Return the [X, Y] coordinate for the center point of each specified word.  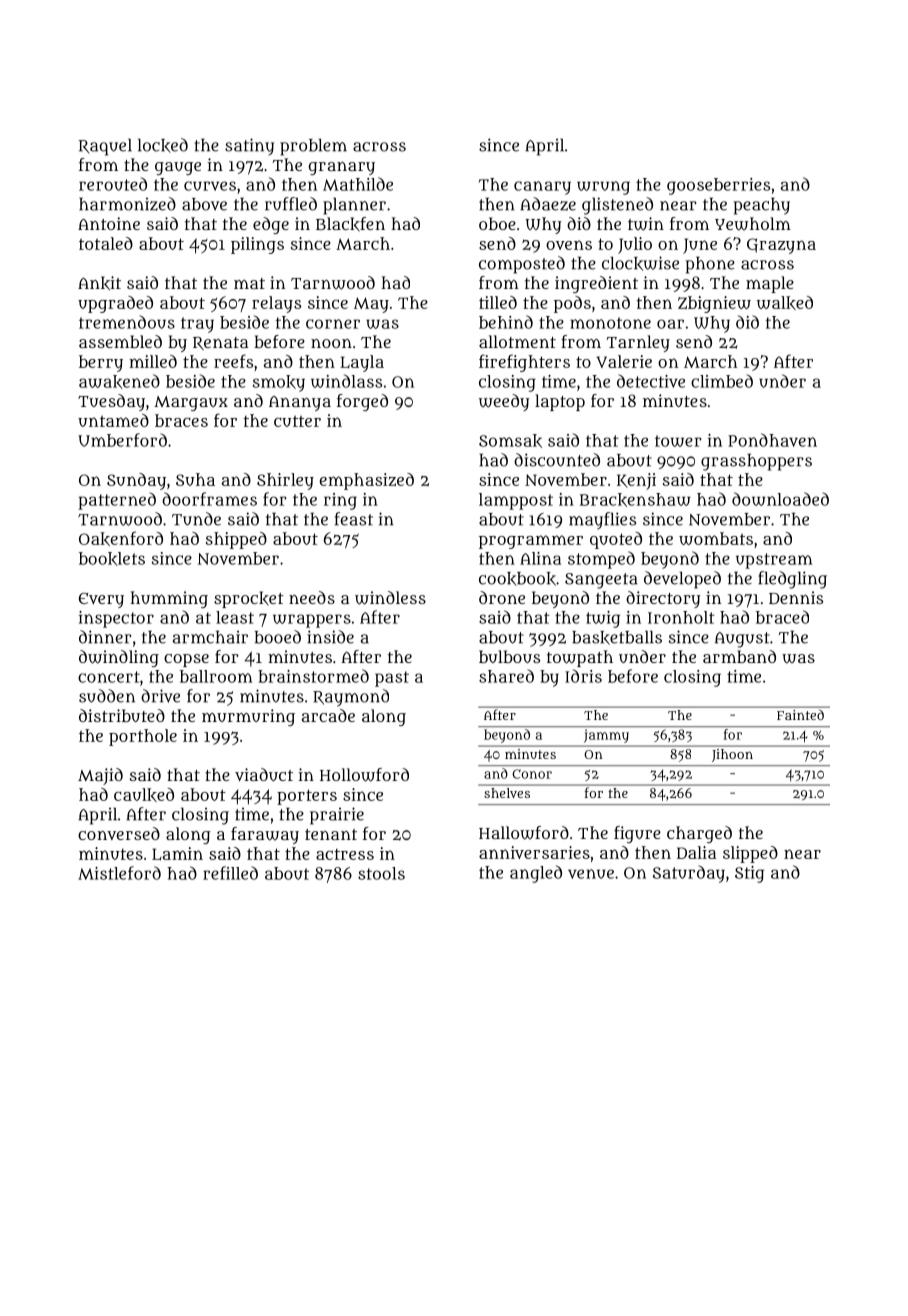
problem [313, 147]
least [235, 617]
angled [536, 874]
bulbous [509, 656]
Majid [100, 776]
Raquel [105, 147]
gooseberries [718, 186]
